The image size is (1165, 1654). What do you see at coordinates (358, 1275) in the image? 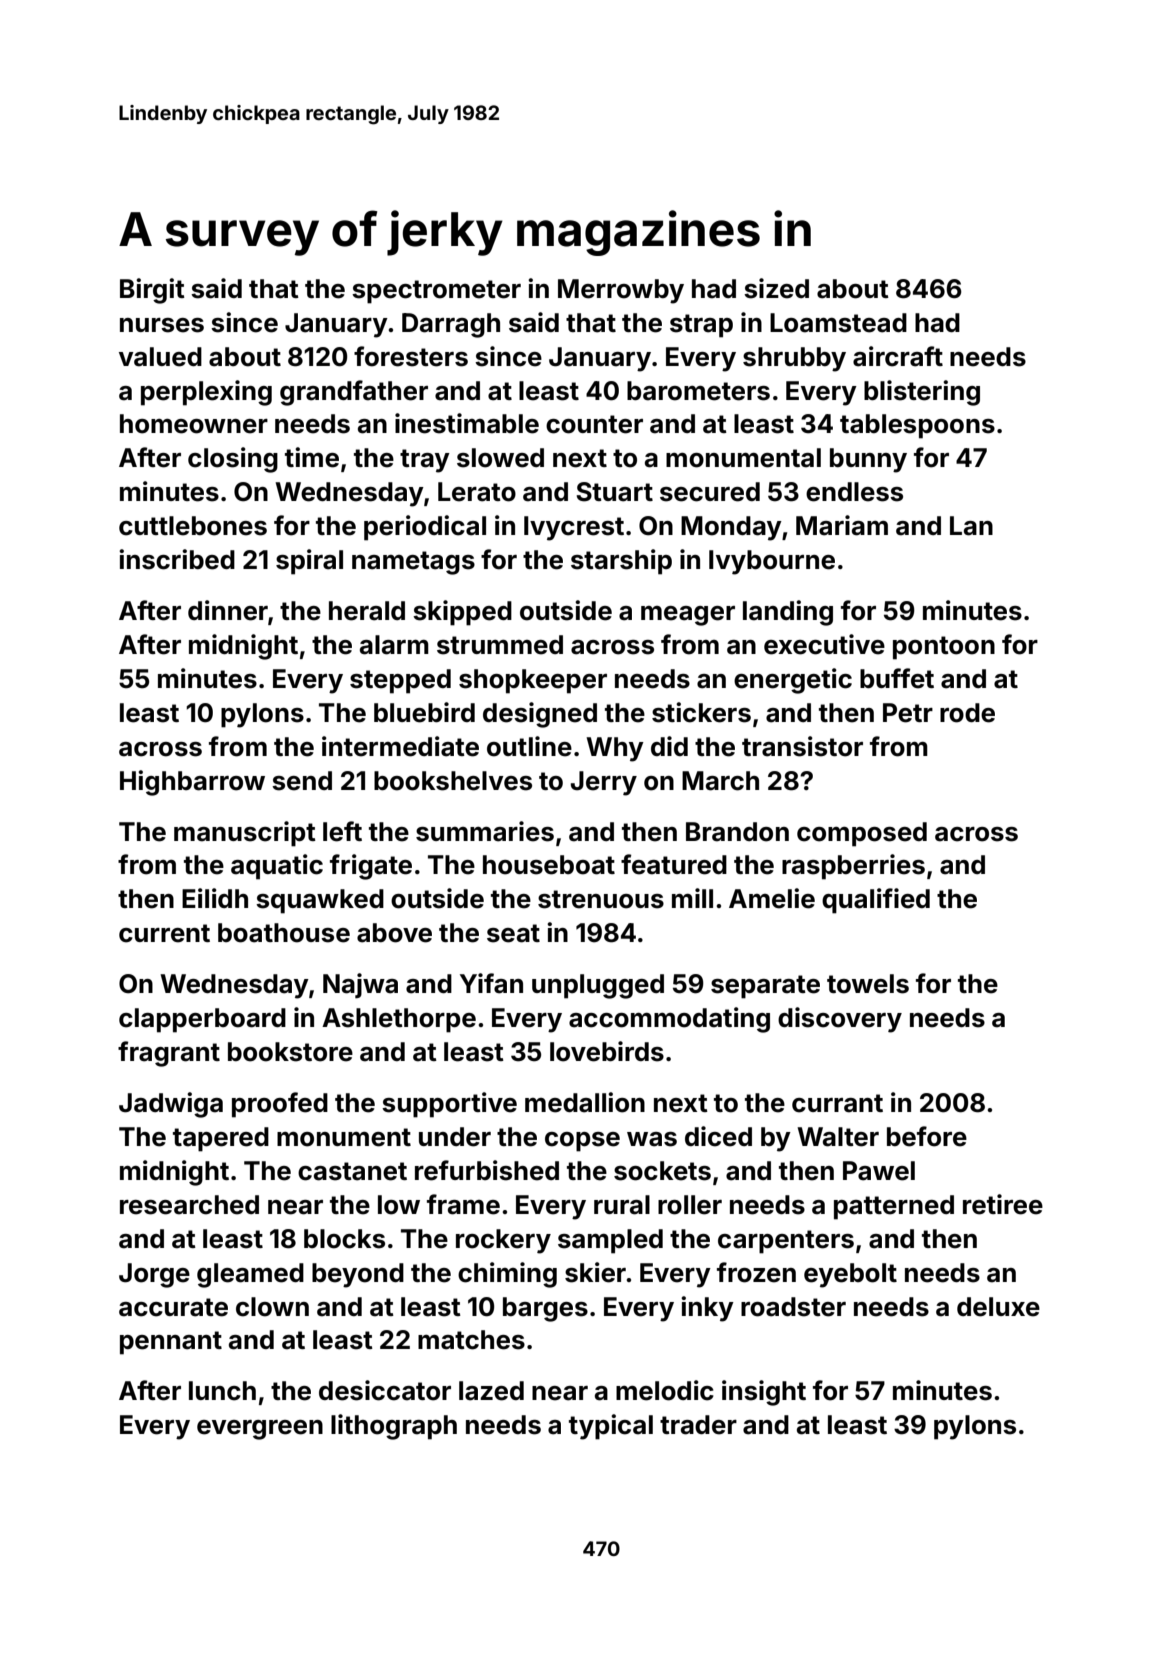
I see `beyond` at bounding box center [358, 1275].
